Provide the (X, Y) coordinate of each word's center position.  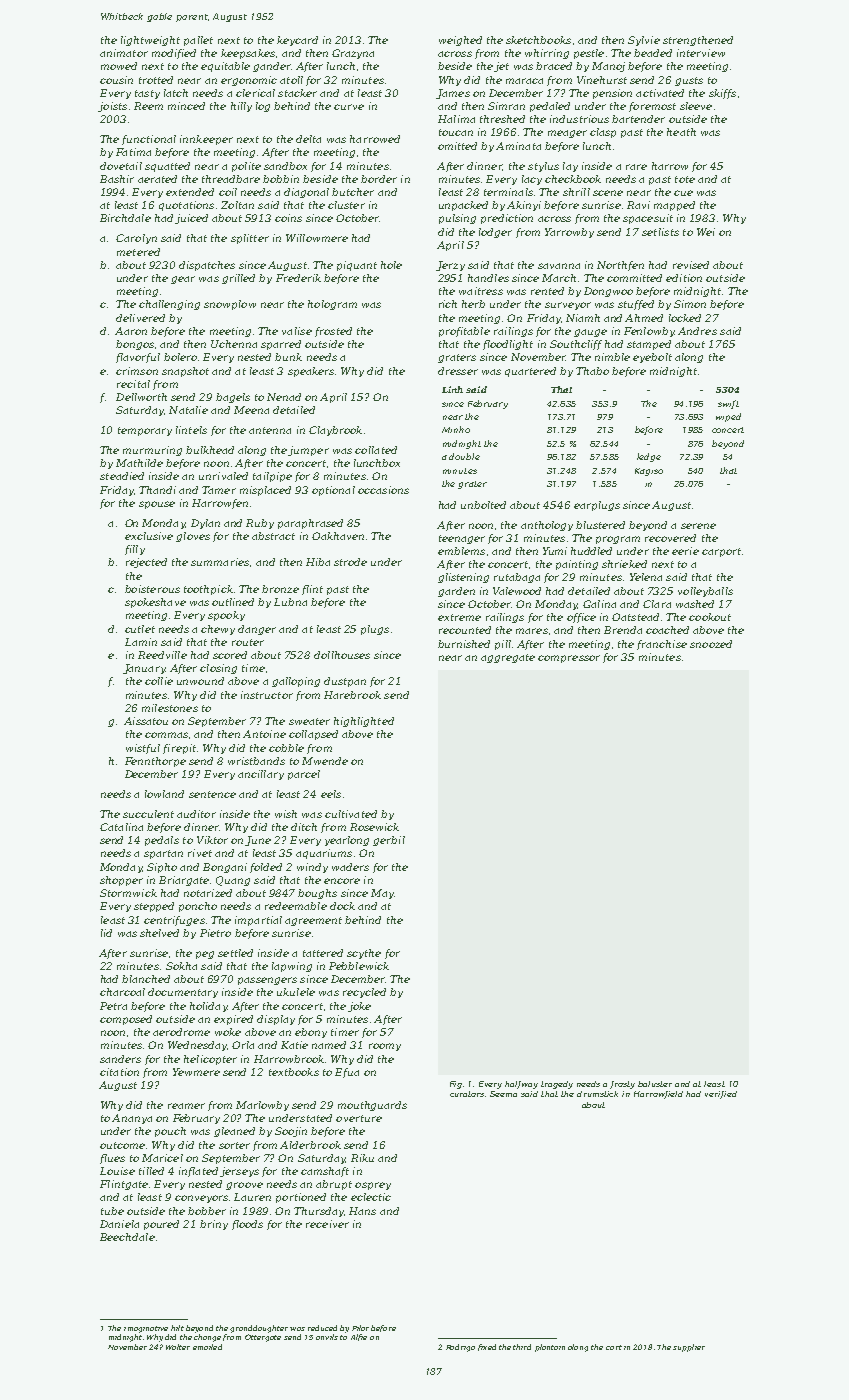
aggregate (508, 658)
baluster (655, 1084)
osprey (373, 1186)
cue (683, 193)
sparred (281, 345)
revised (691, 265)
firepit (179, 749)
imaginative (146, 1329)
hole (391, 265)
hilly (241, 107)
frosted (333, 332)
